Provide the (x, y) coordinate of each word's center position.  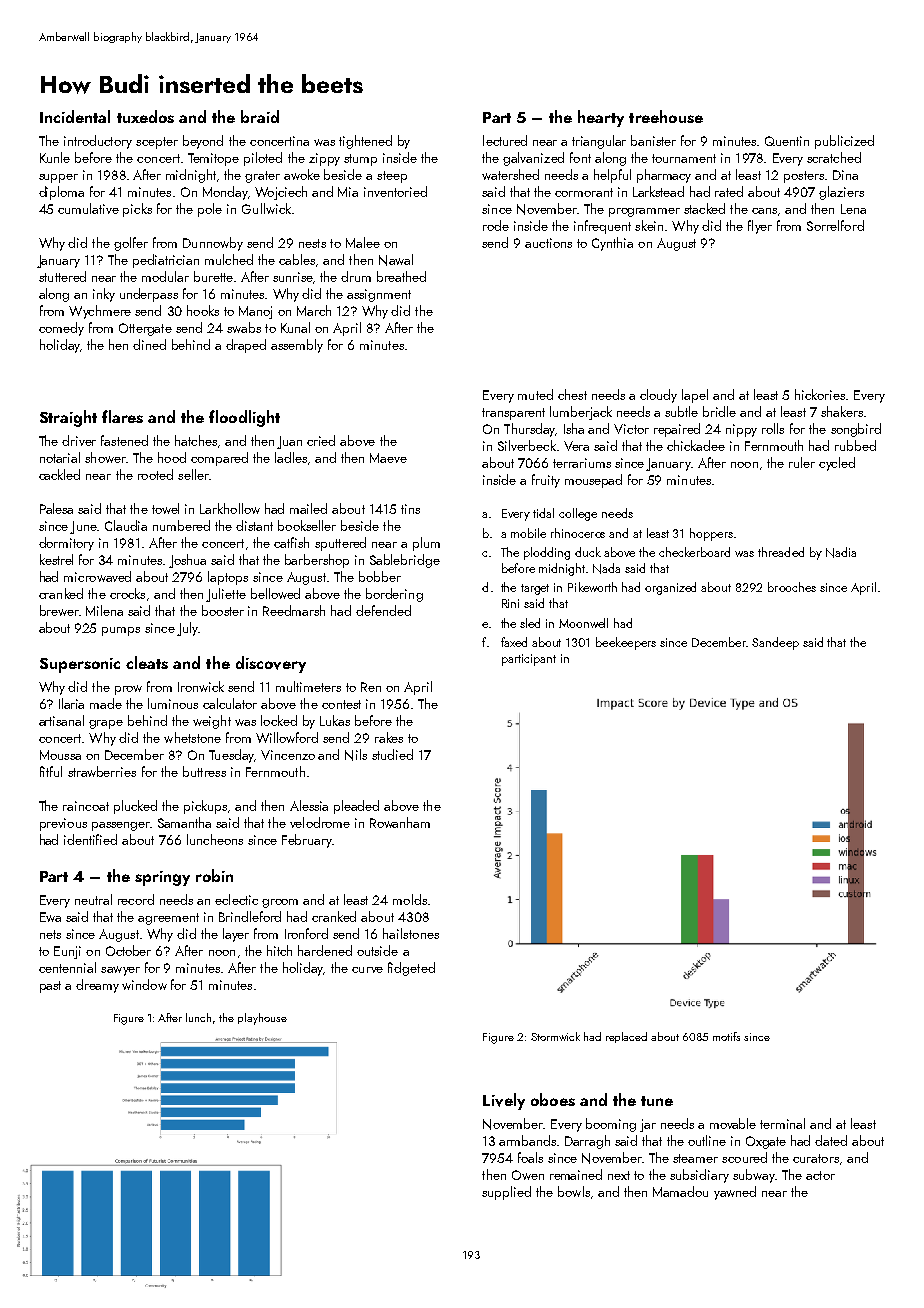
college (578, 514)
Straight (68, 418)
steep (392, 177)
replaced (626, 1037)
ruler (802, 462)
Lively (504, 1101)
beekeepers (626, 643)
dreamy (97, 986)
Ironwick (201, 686)
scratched (834, 157)
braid (260, 116)
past (50, 987)
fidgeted (411, 969)
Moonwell (583, 623)
